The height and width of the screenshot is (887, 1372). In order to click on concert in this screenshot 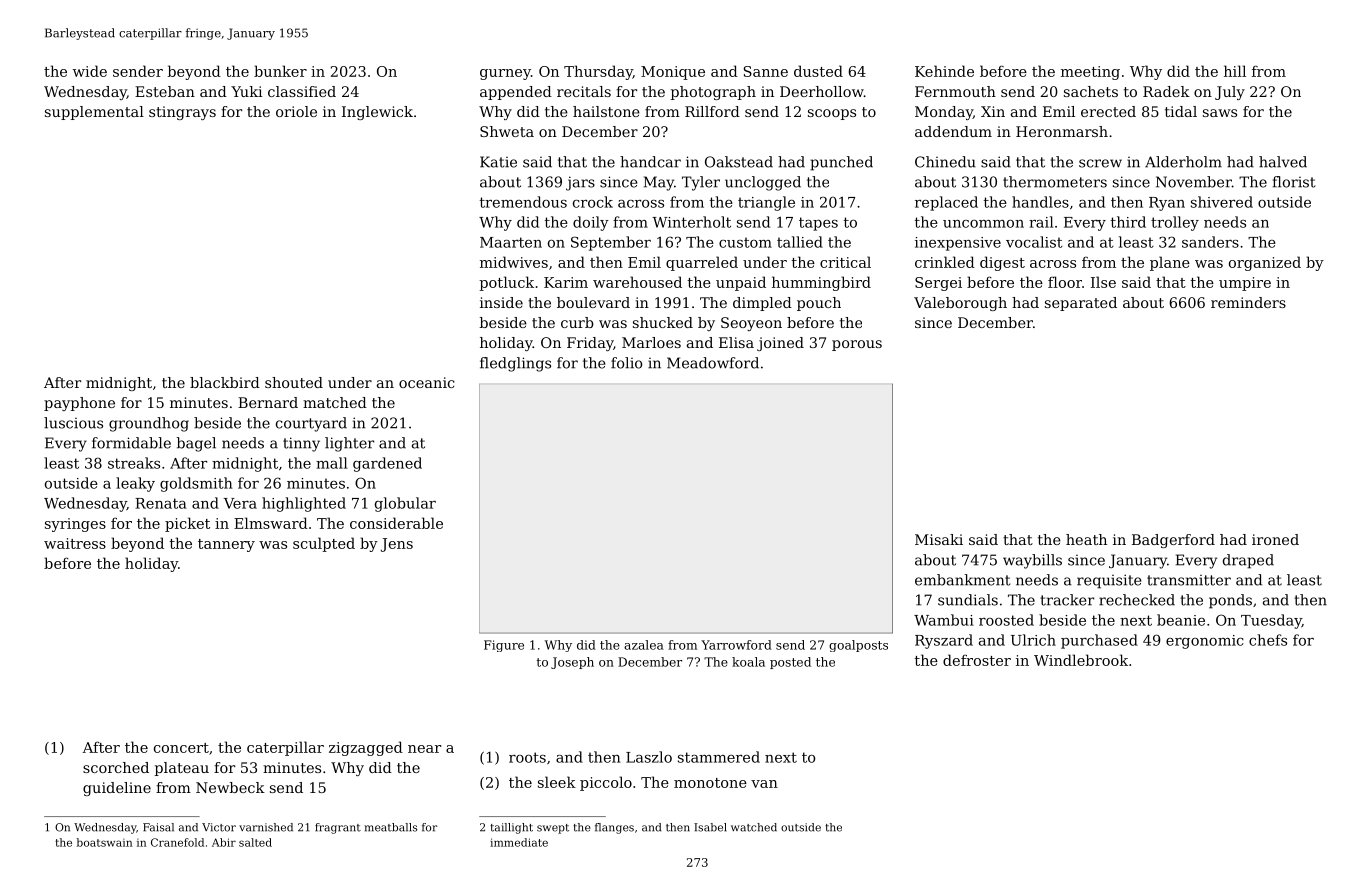, I will do `click(181, 748)`.
